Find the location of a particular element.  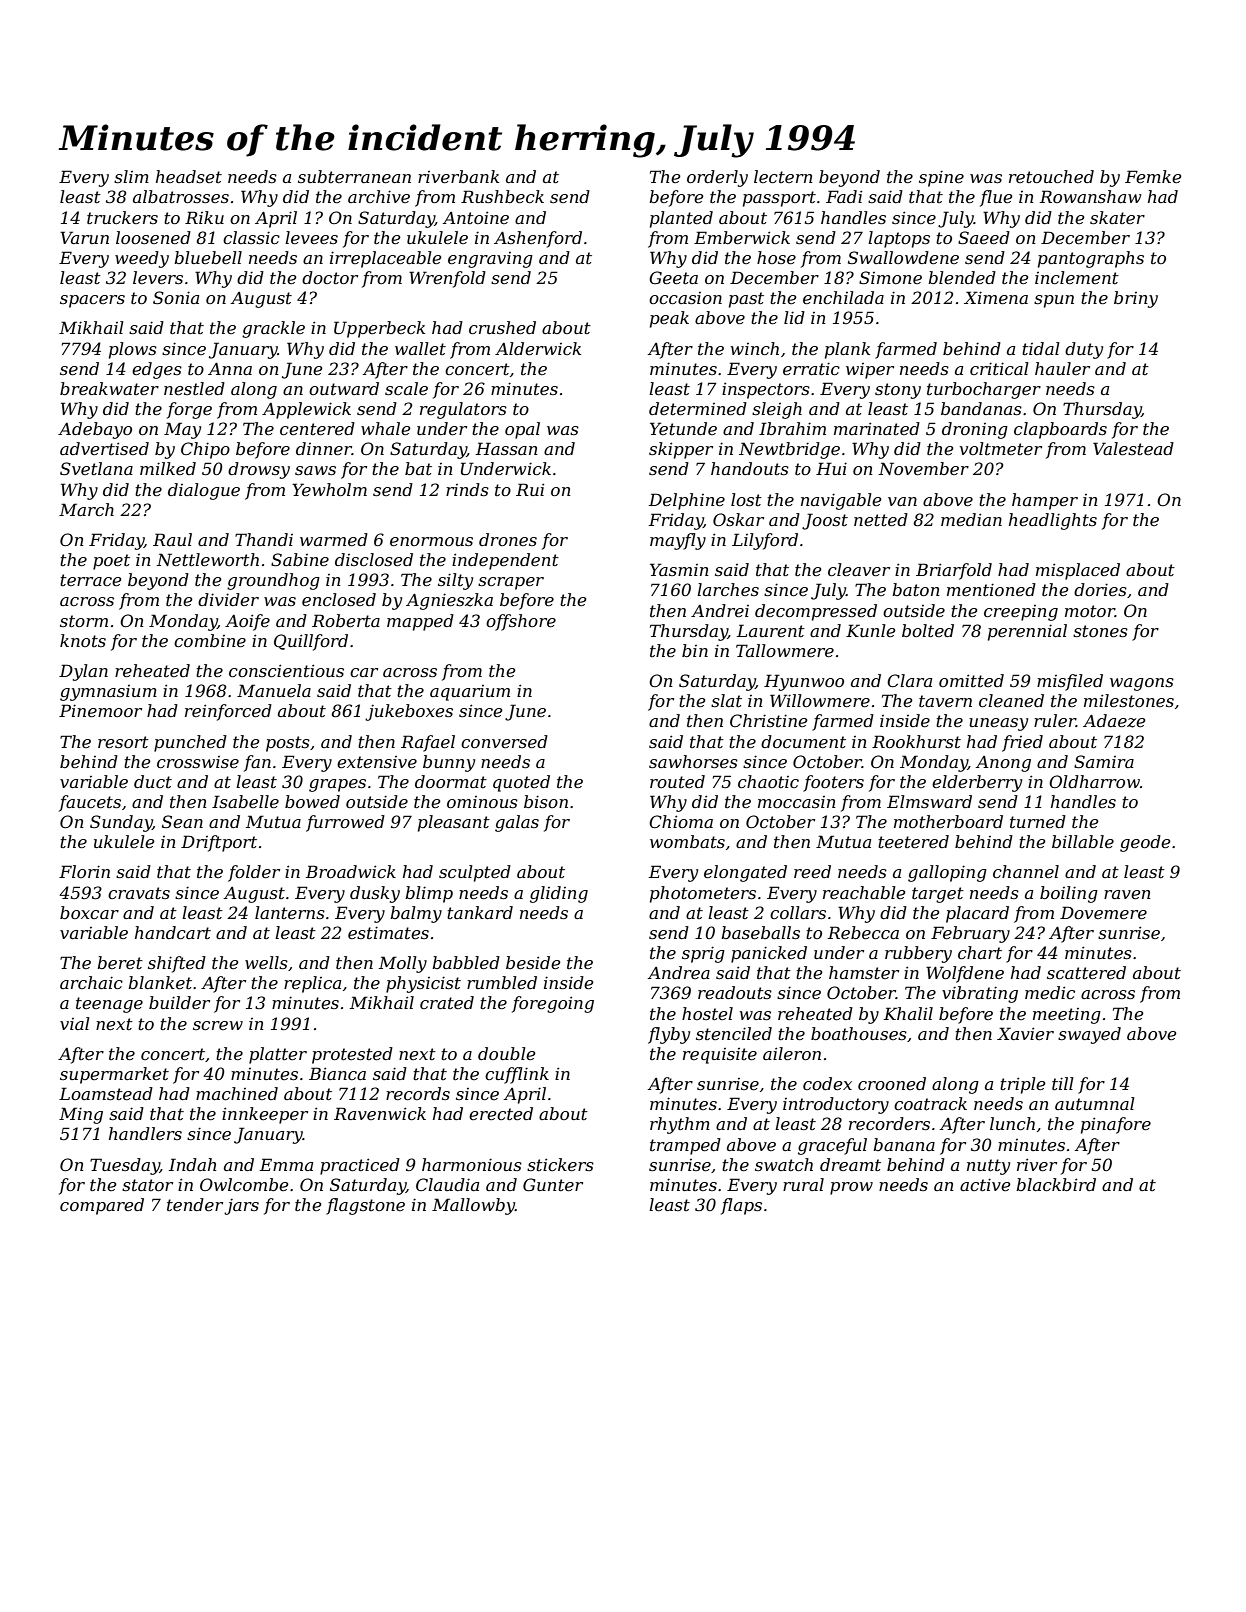

pantographs is located at coordinates (1091, 259).
